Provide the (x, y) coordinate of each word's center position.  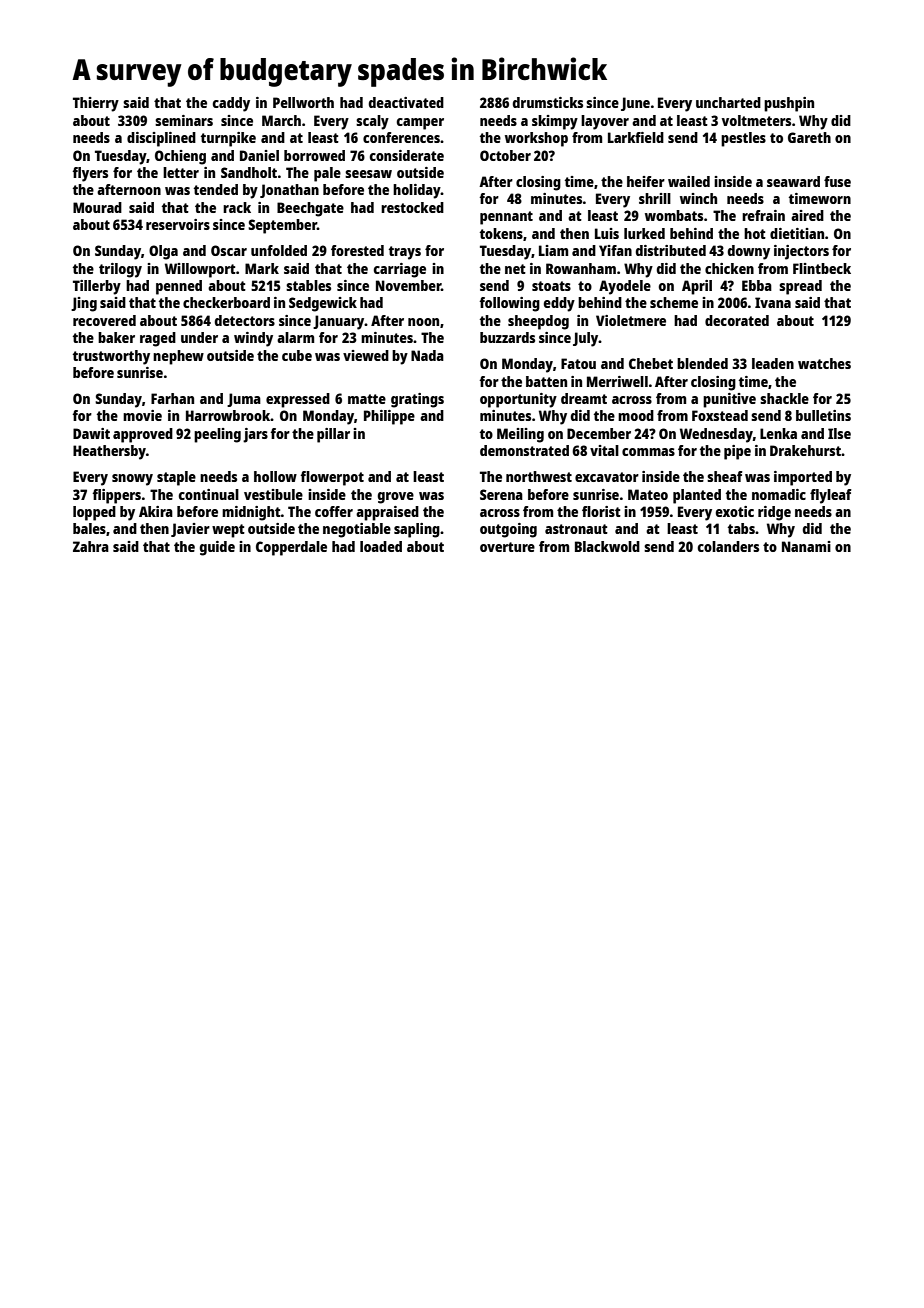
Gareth (809, 137)
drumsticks (548, 102)
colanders (728, 546)
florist (601, 511)
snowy (132, 480)
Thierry (96, 104)
